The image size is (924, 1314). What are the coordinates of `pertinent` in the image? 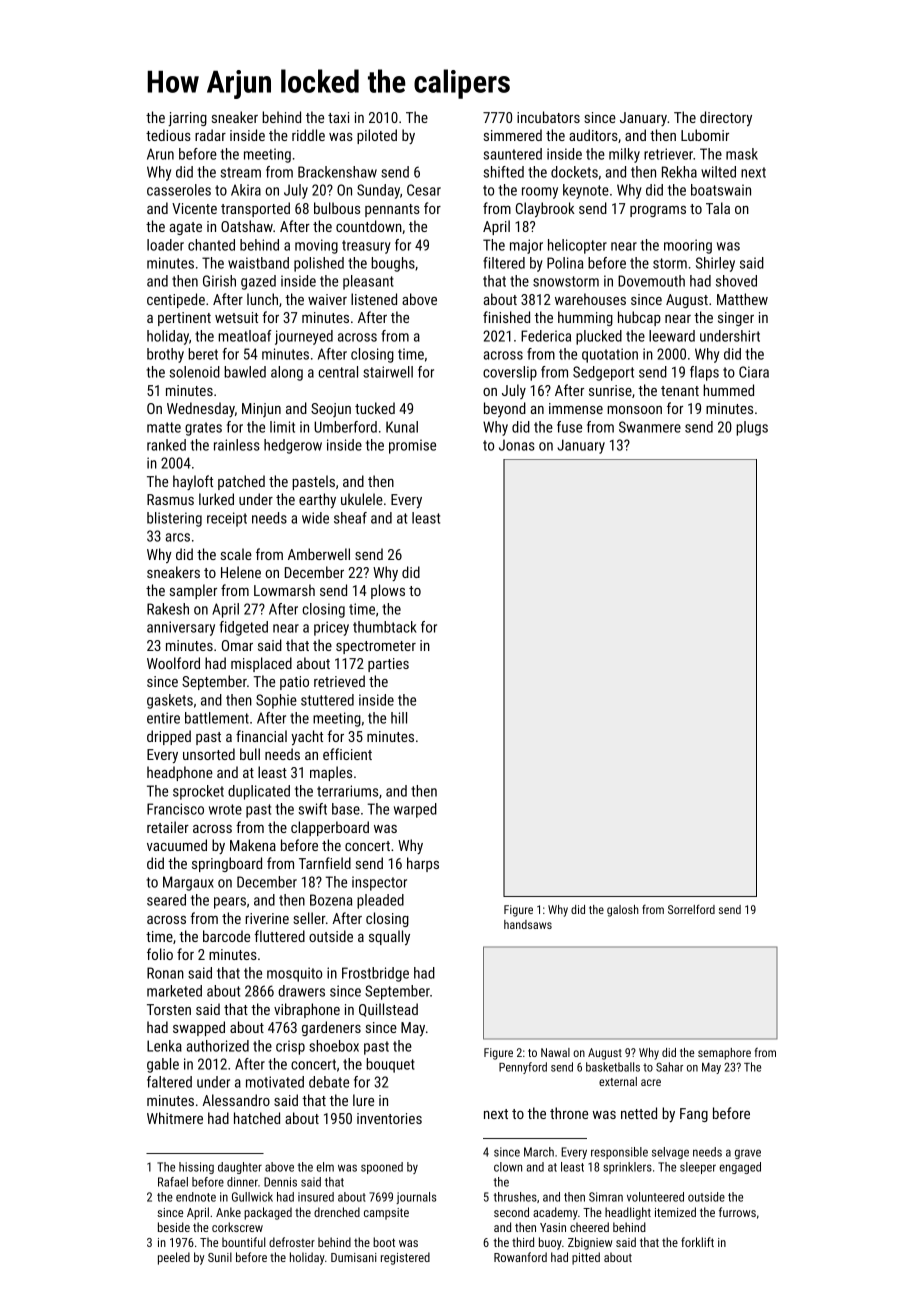 It's located at (184, 319).
